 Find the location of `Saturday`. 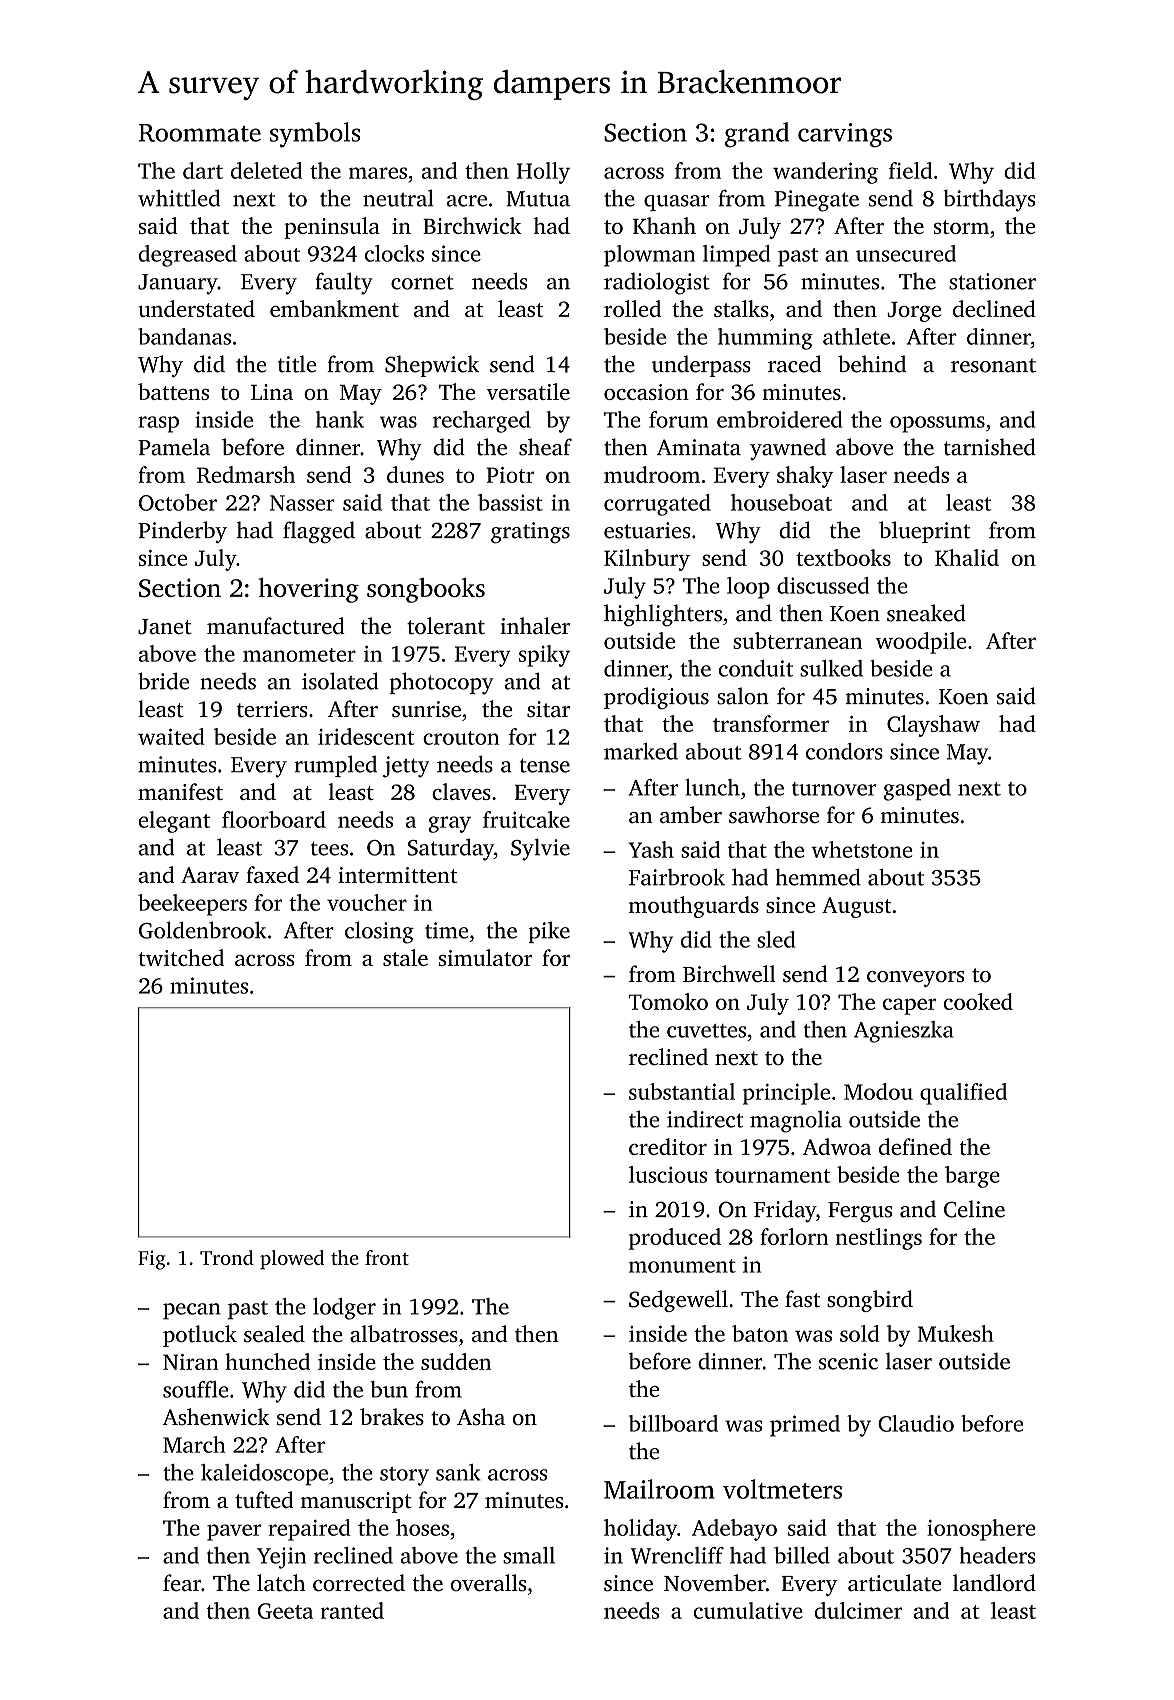

Saturday is located at coordinates (450, 849).
